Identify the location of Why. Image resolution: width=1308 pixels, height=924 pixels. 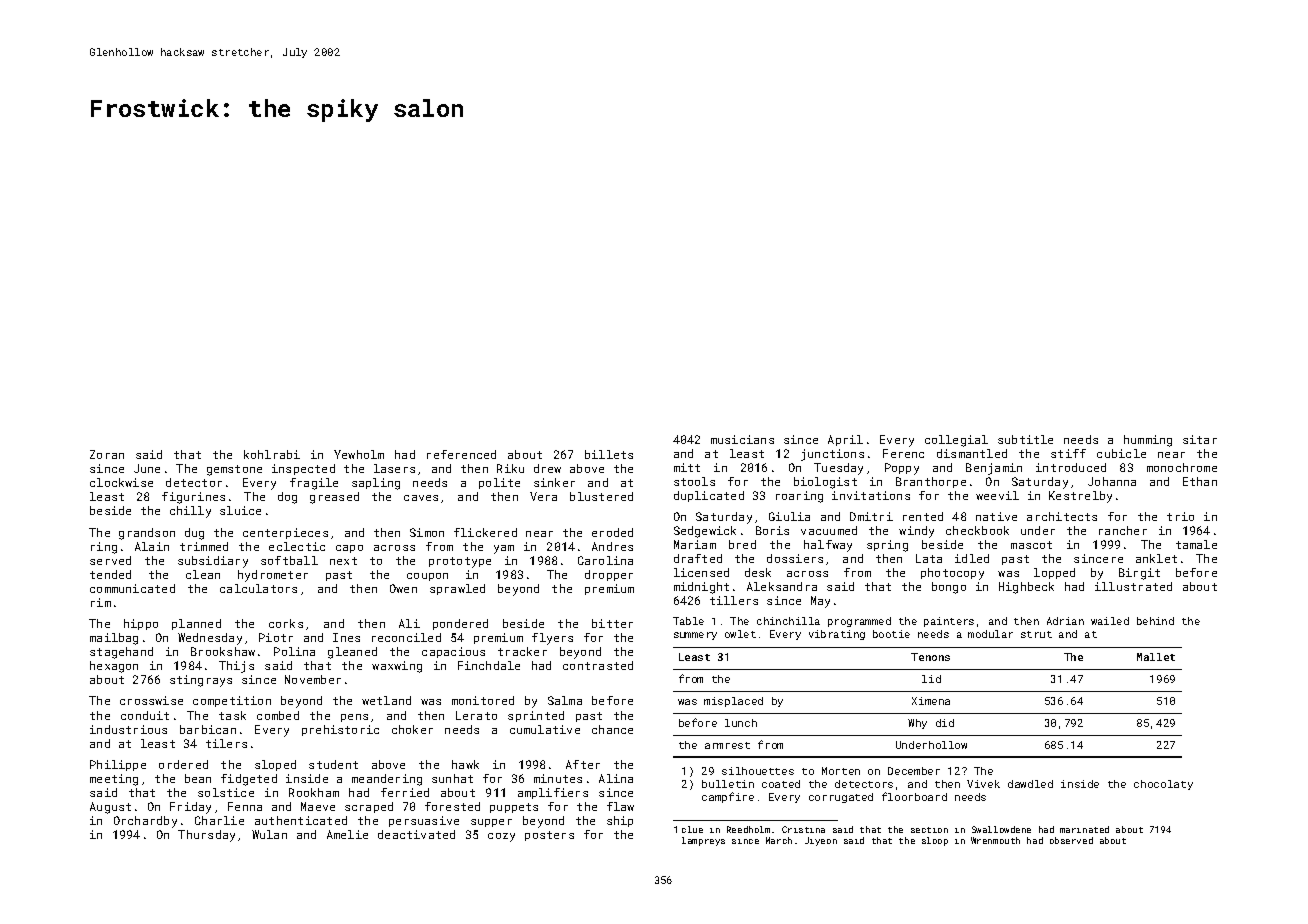
(917, 724).
